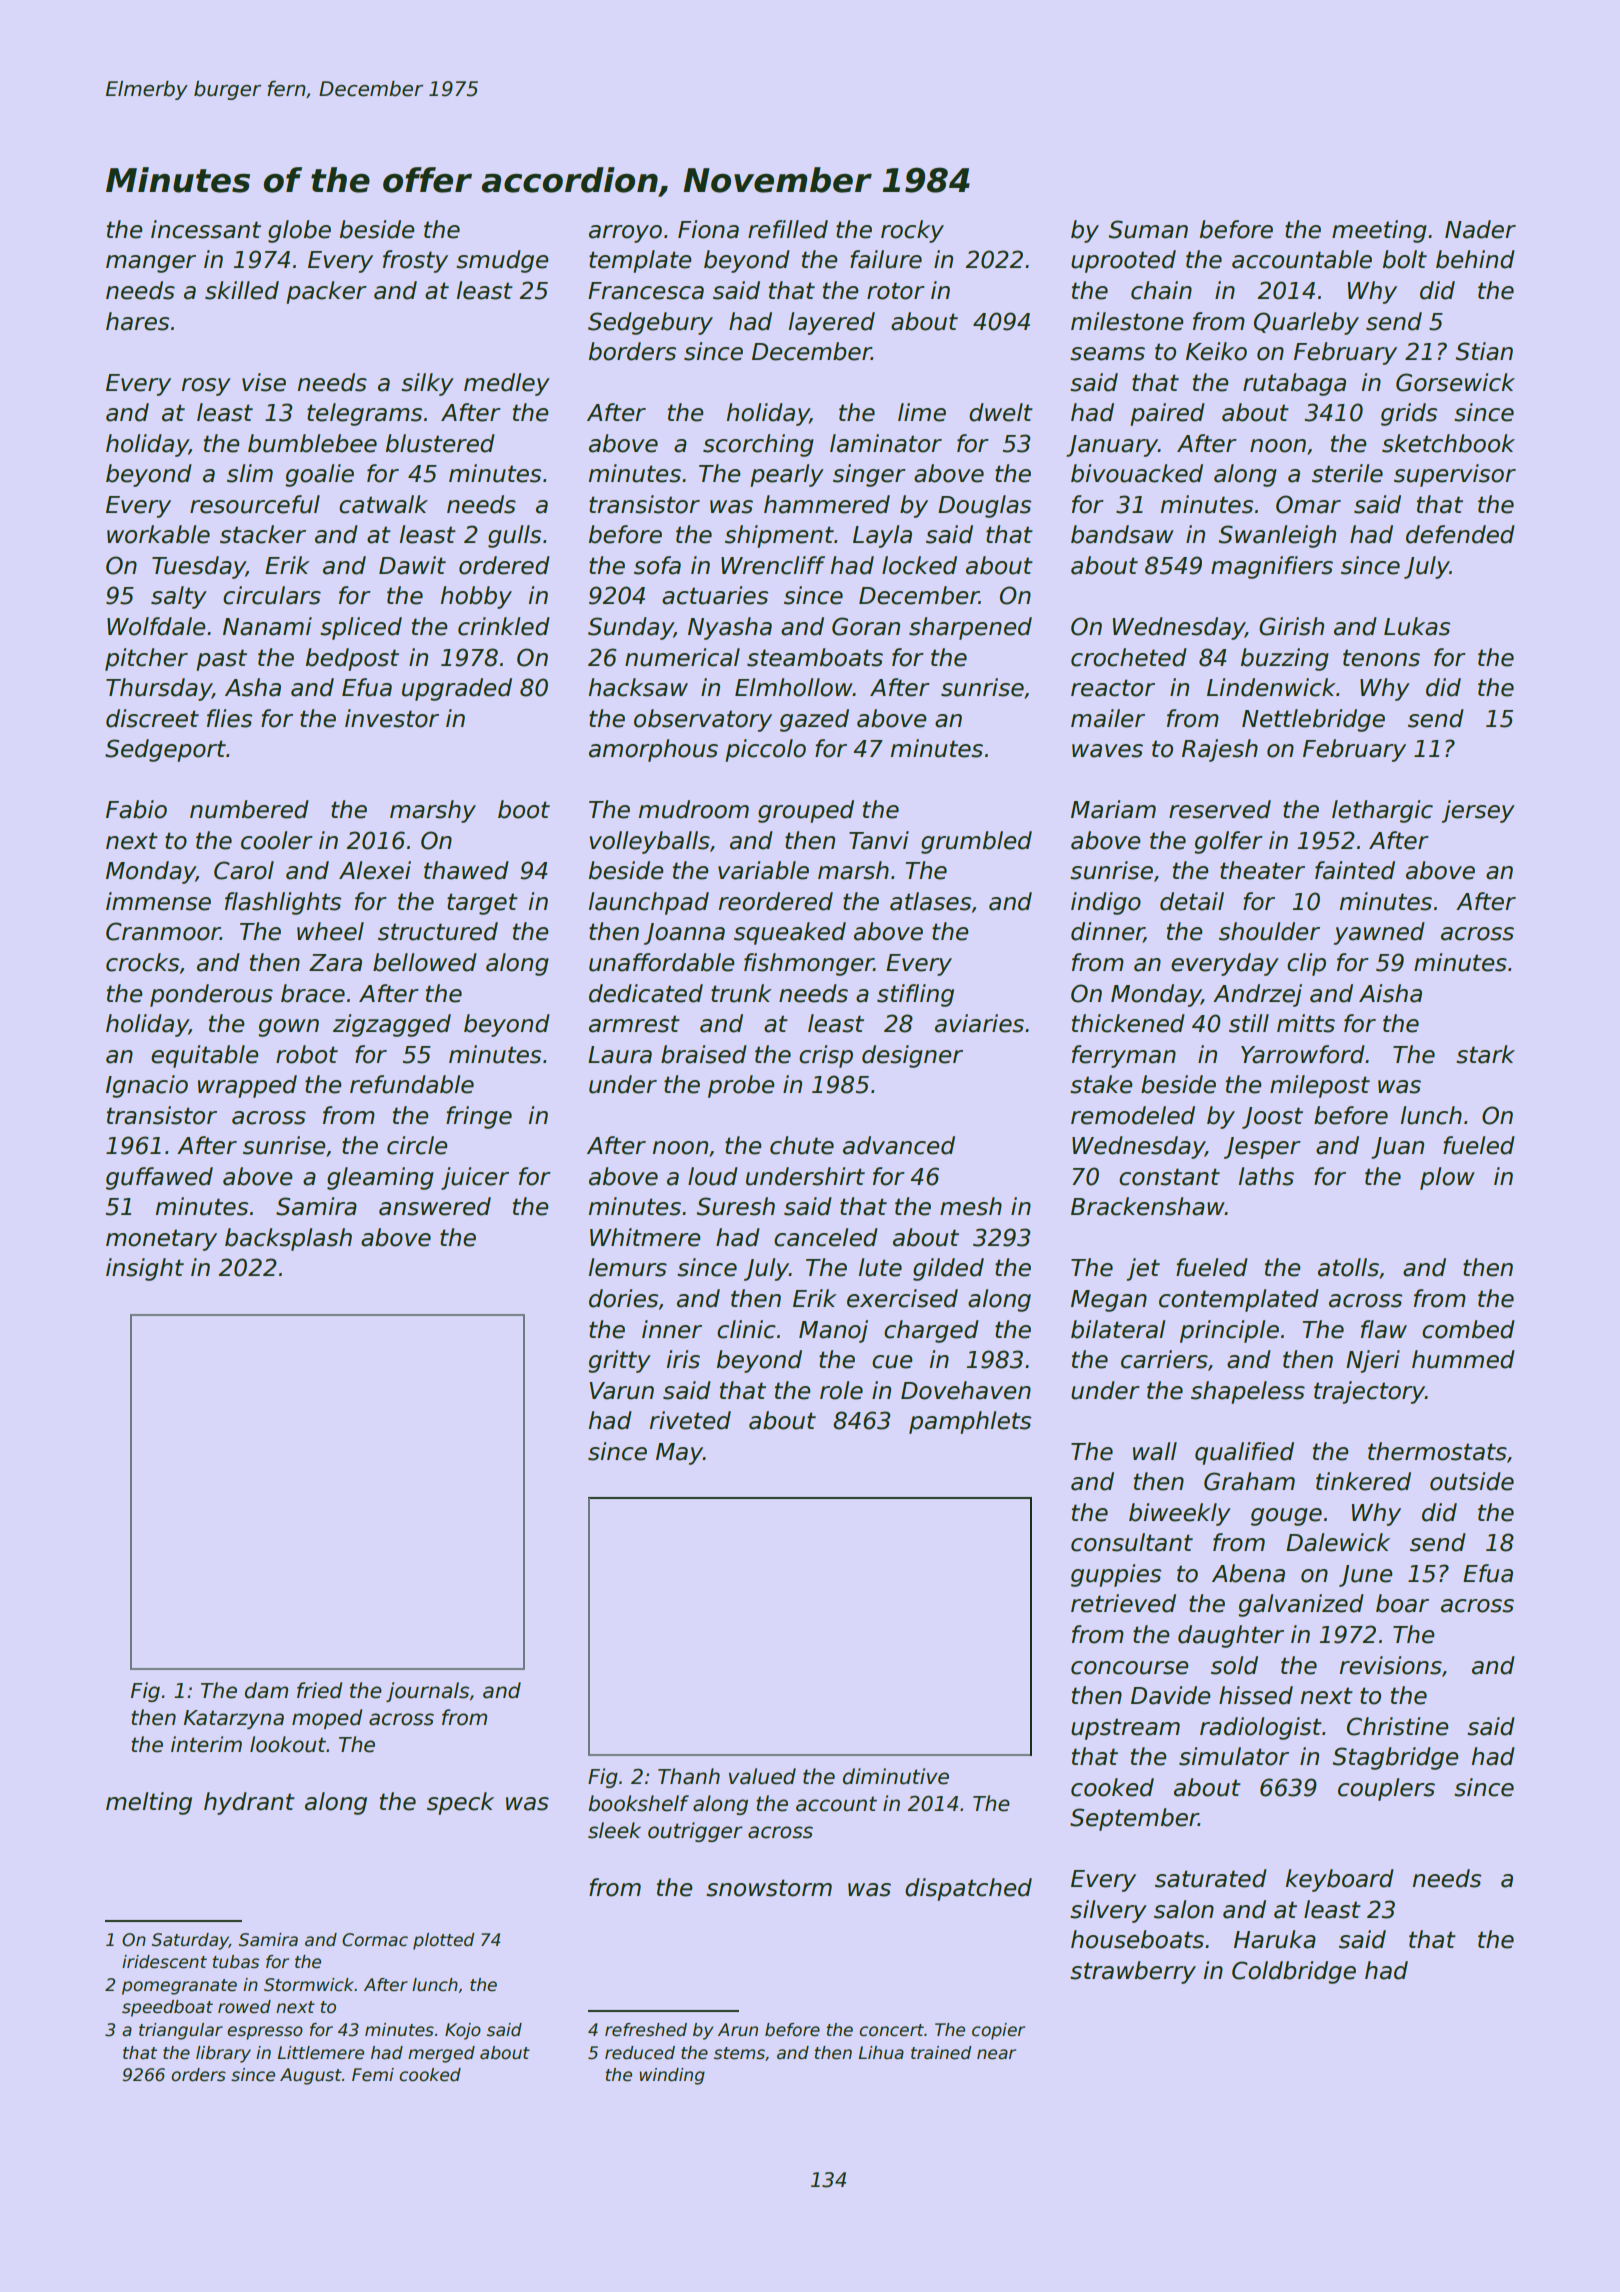  I want to click on hacksaw, so click(638, 687).
